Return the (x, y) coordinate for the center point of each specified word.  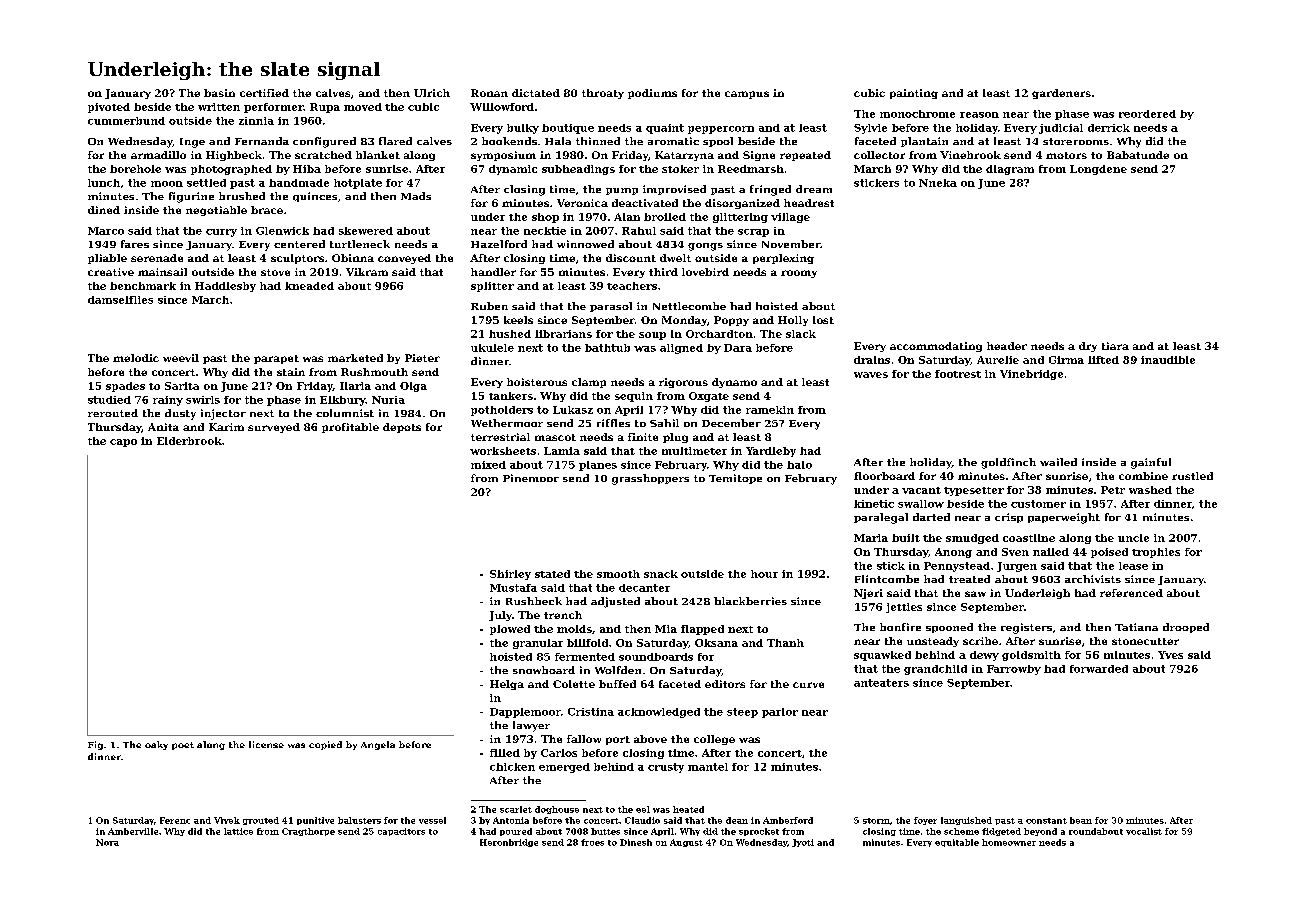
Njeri (868, 594)
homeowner (1009, 842)
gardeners (1061, 94)
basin (219, 93)
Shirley (510, 575)
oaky (156, 745)
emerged (564, 768)
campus (747, 95)
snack (661, 574)
